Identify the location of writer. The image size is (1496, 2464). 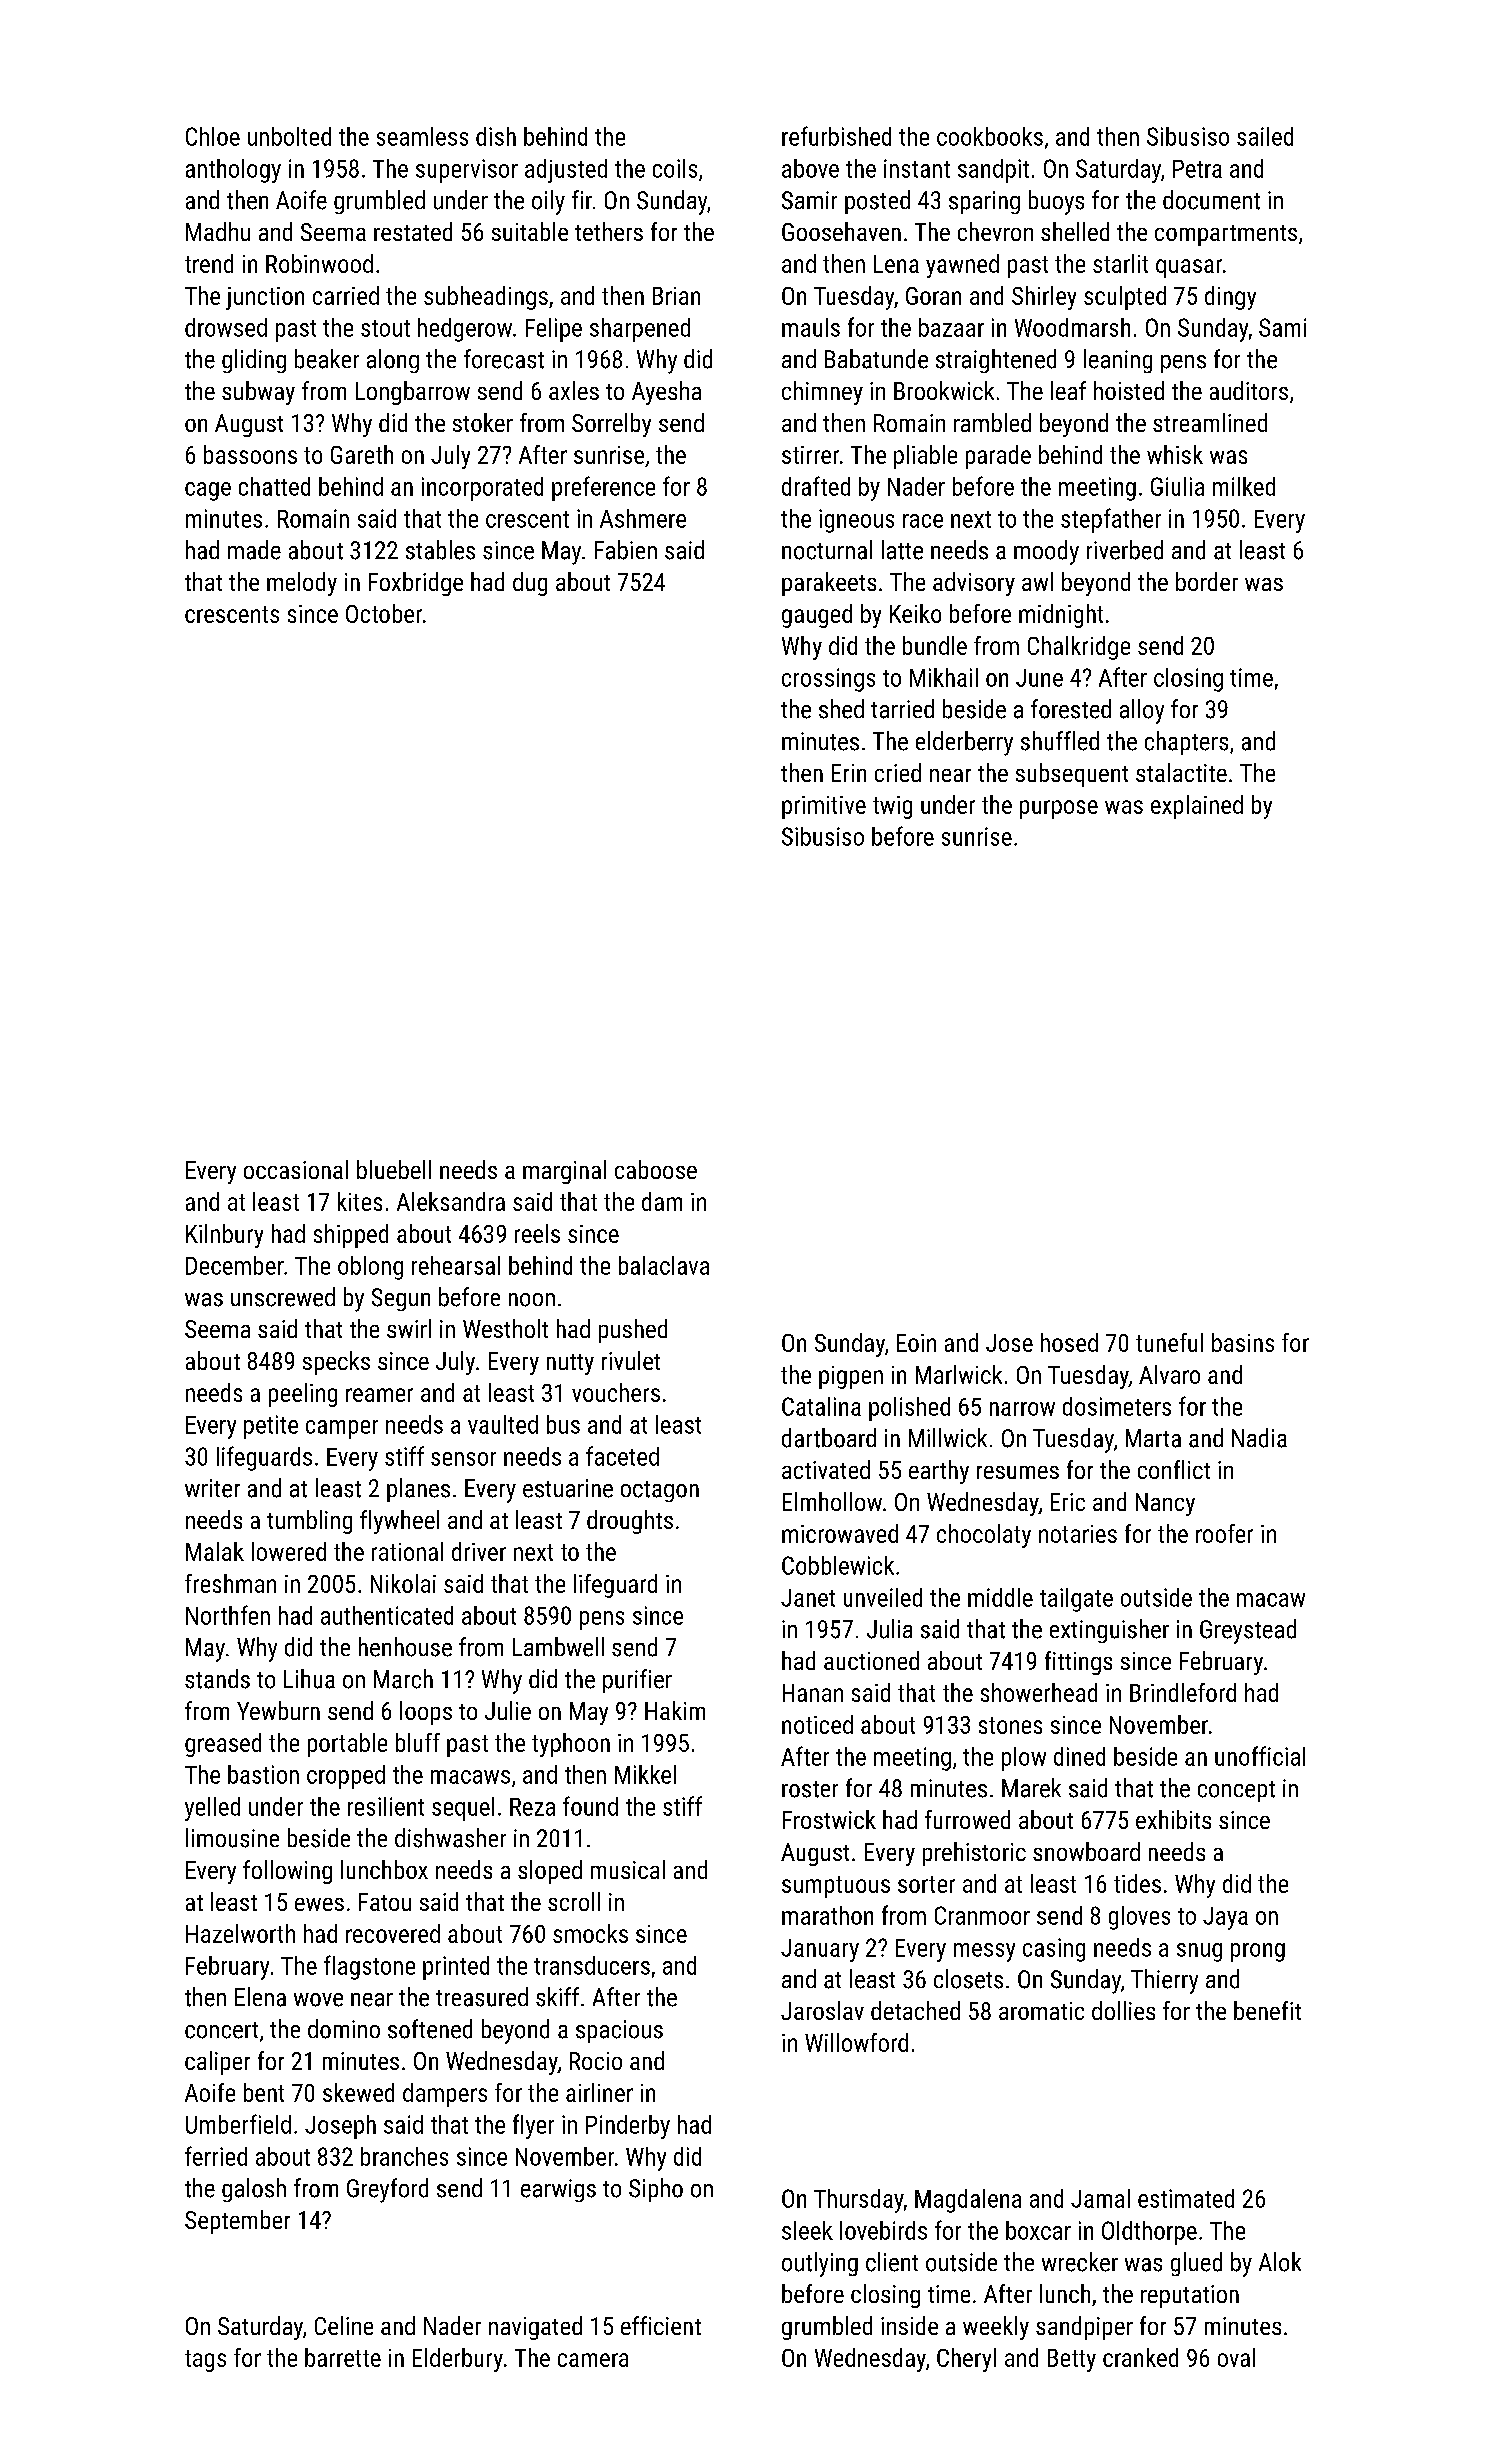
(212, 1488).
